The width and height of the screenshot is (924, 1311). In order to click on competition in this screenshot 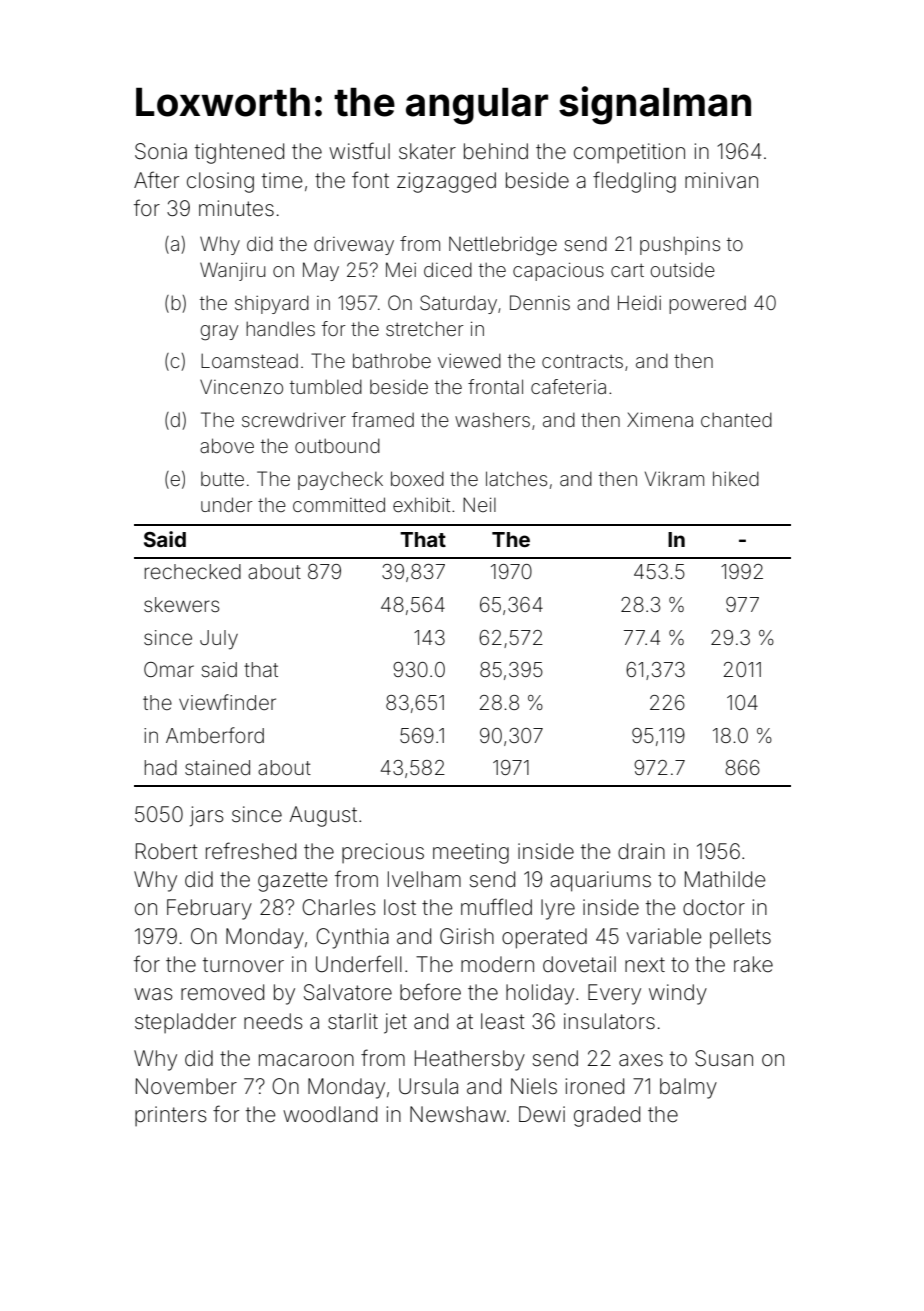, I will do `click(629, 153)`.
